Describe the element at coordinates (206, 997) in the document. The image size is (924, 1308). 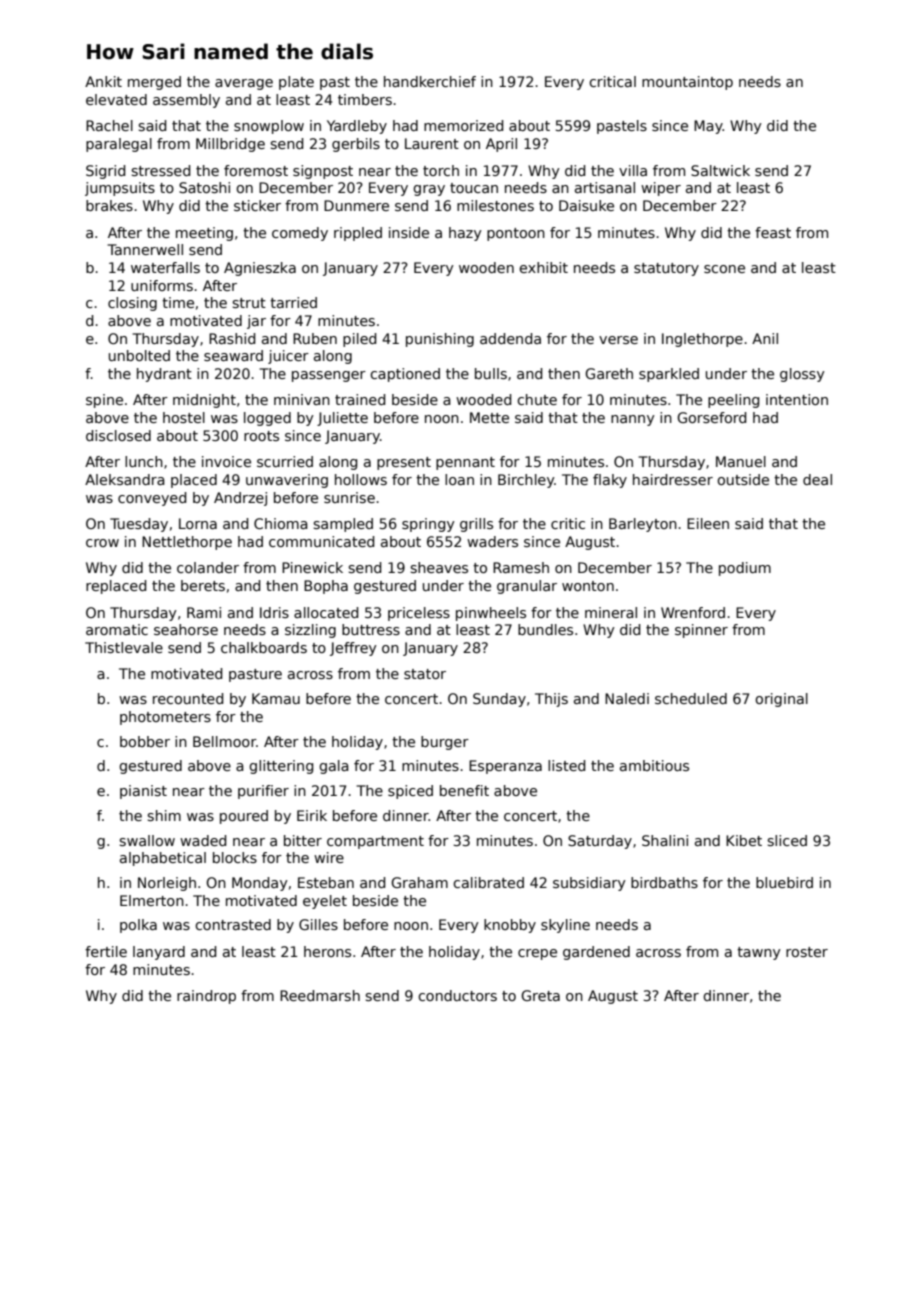
I see `raindrop` at that location.
